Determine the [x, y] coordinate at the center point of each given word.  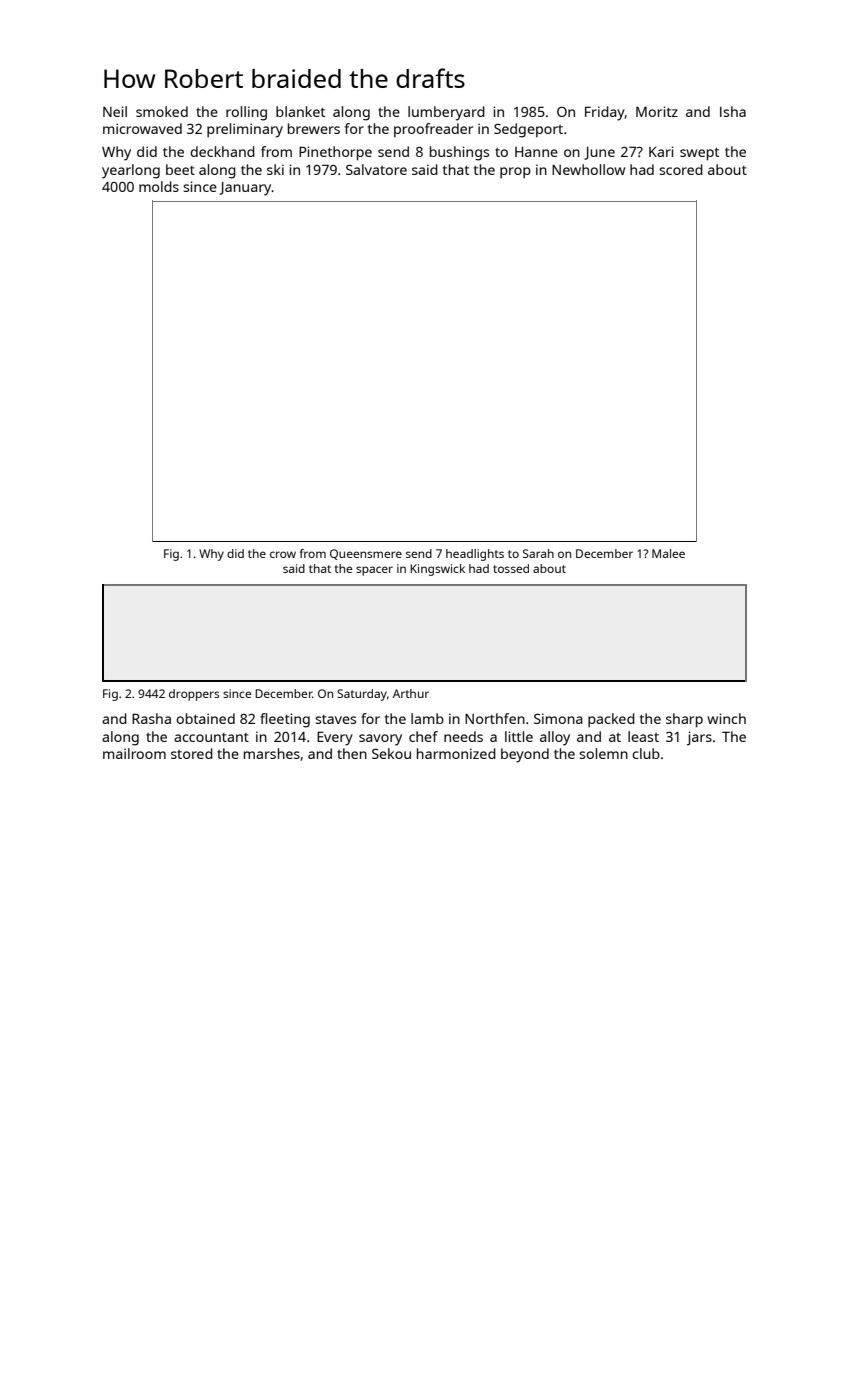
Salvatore [376, 169]
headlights [475, 555]
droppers [194, 695]
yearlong [131, 171]
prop [515, 172]
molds [159, 186]
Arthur [411, 693]
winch [726, 718]
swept [699, 154]
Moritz [657, 111]
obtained [205, 718]
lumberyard [446, 113]
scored [681, 169]
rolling [246, 113]
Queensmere [366, 554]
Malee [668, 553]
